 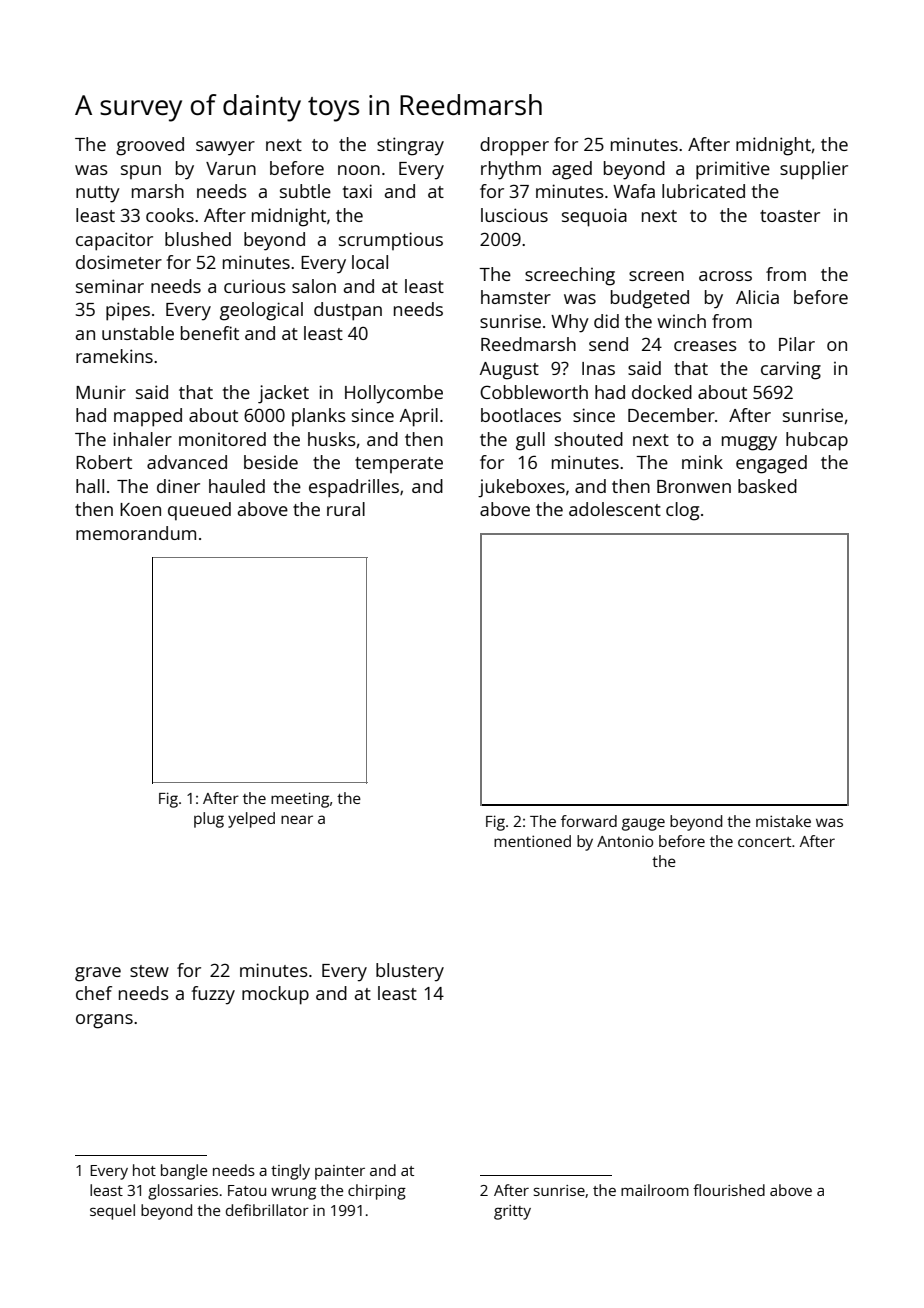 I want to click on queued, so click(x=199, y=511).
